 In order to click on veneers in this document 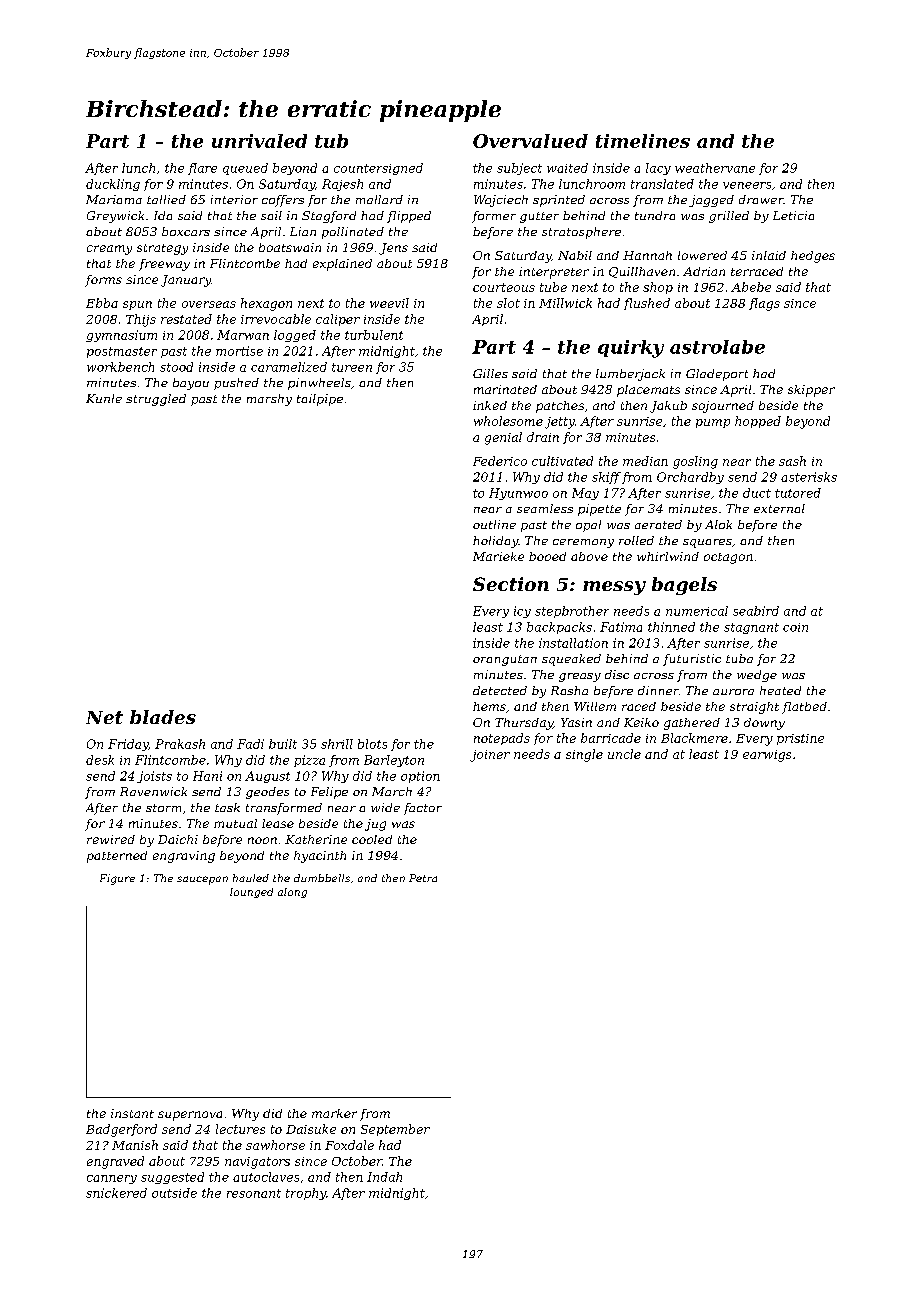, I will do `click(747, 185)`.
